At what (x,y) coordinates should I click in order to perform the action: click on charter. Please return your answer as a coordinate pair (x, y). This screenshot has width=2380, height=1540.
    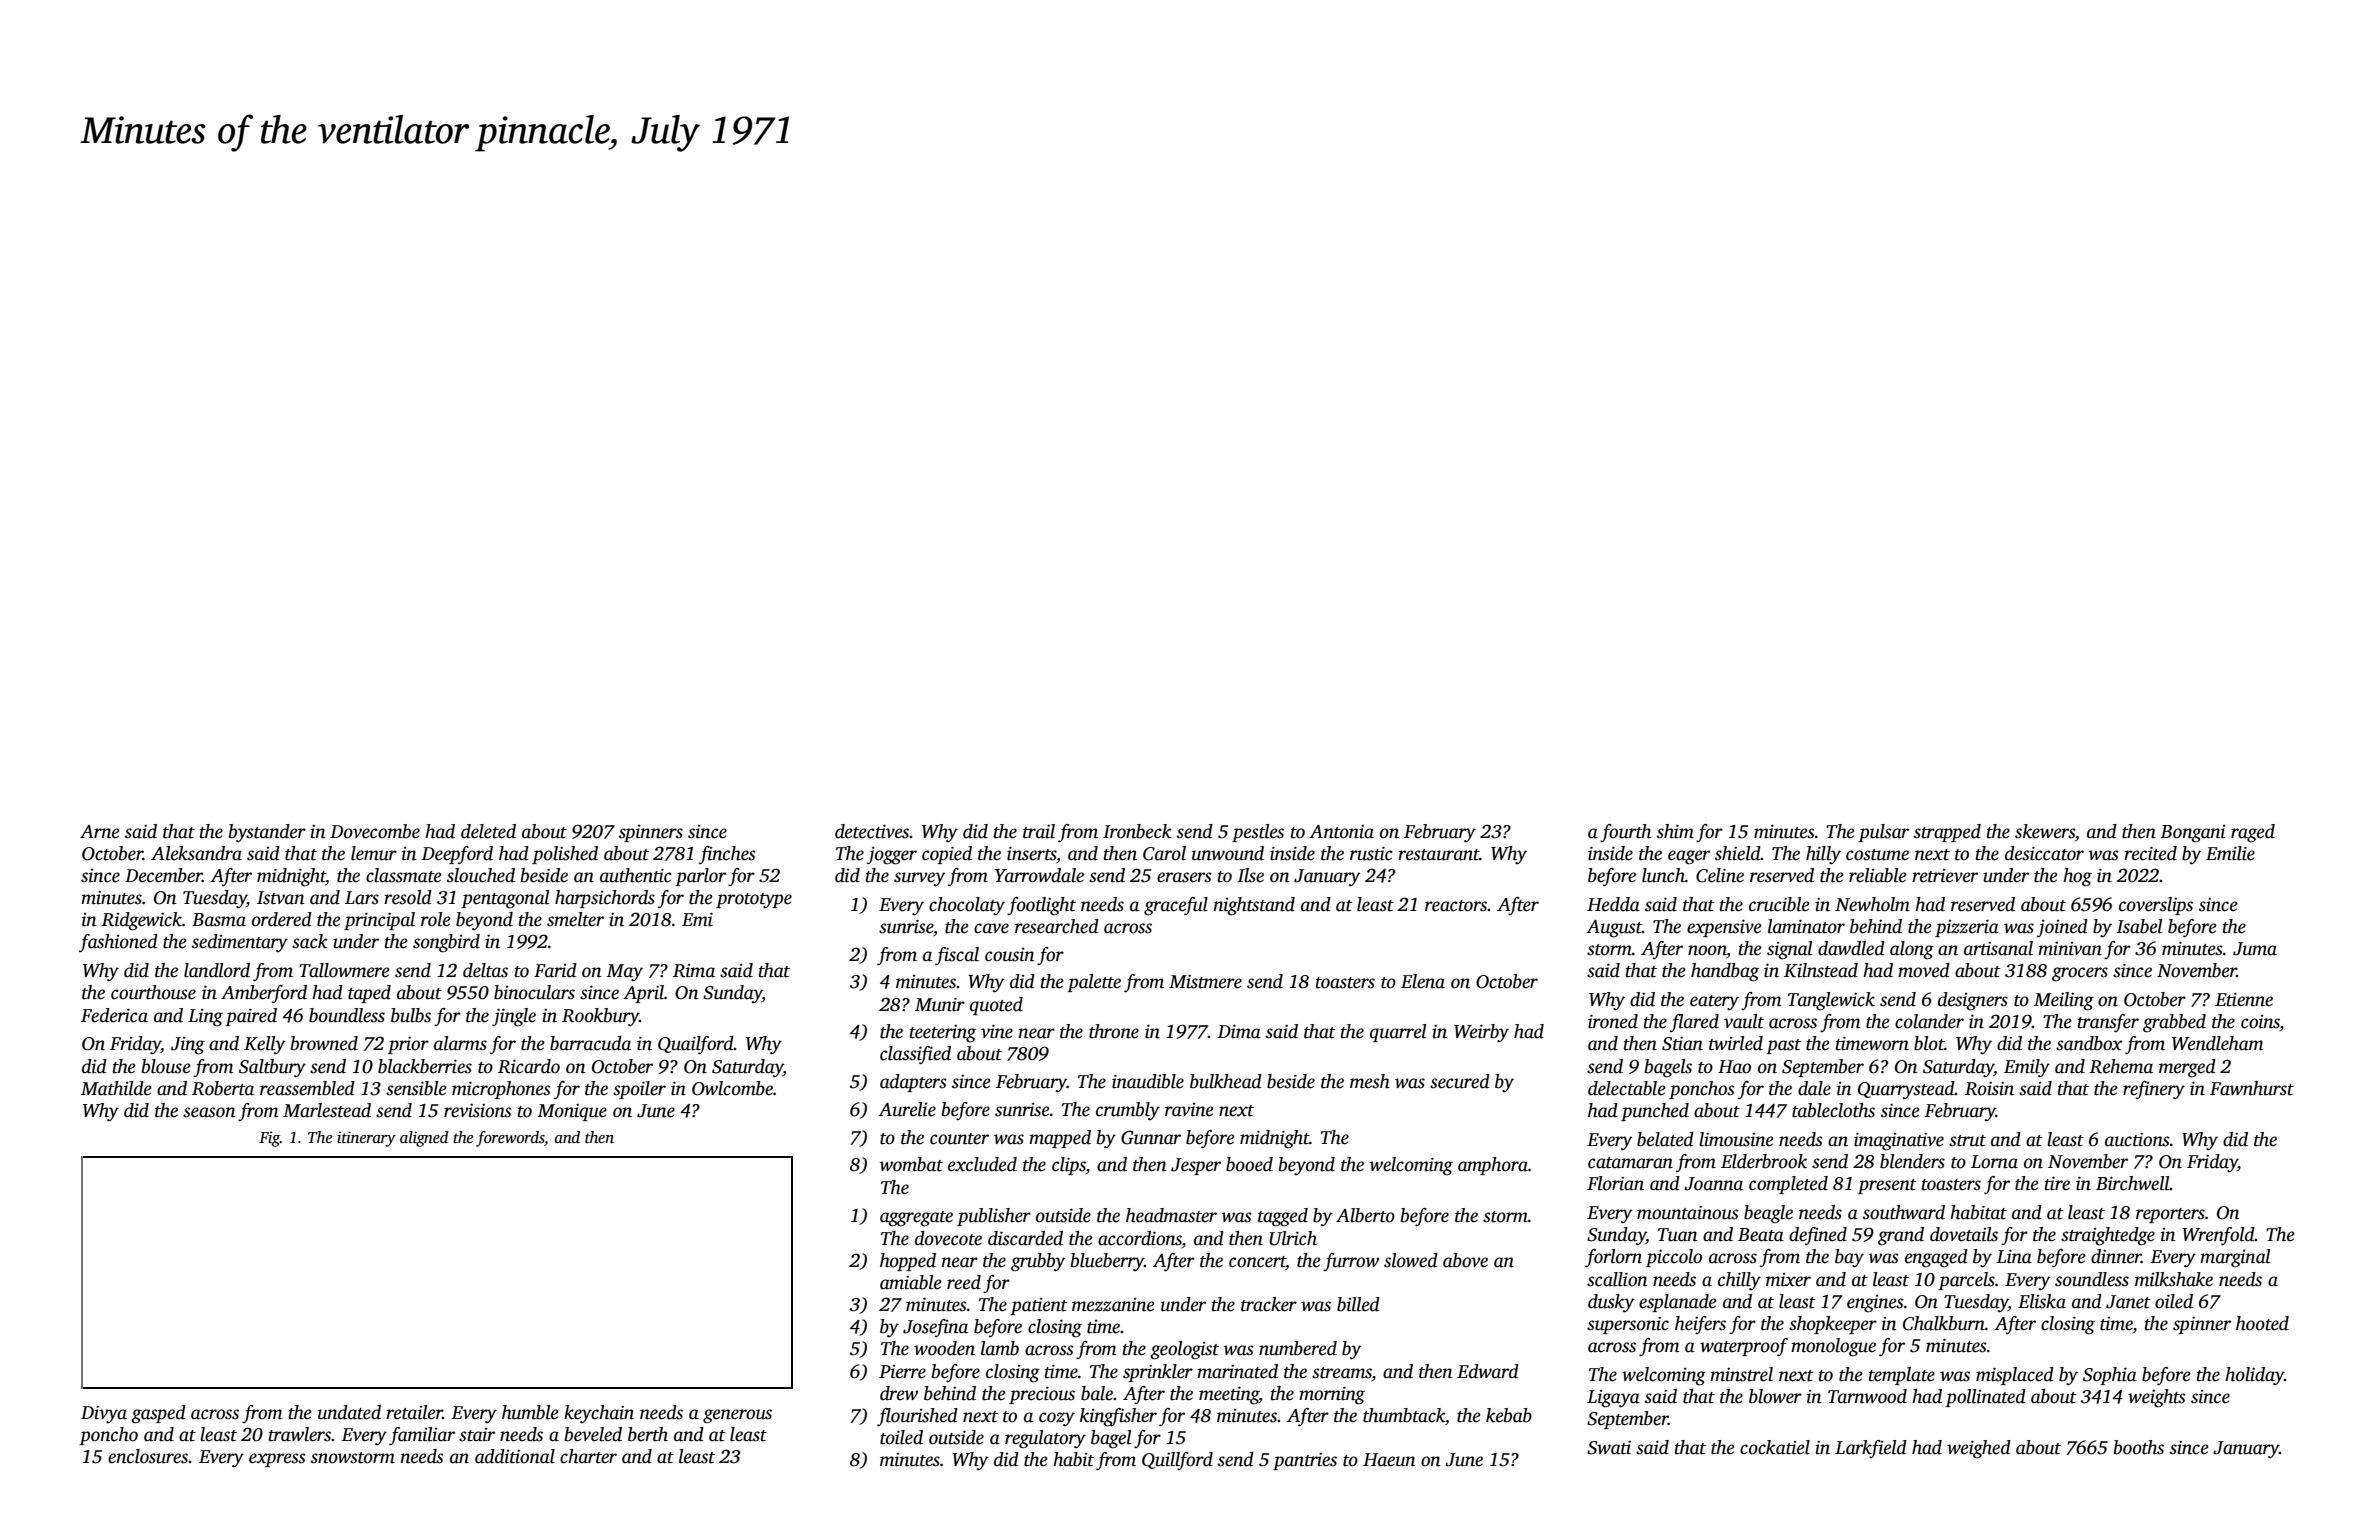
    Looking at the image, I should click on (588, 1456).
